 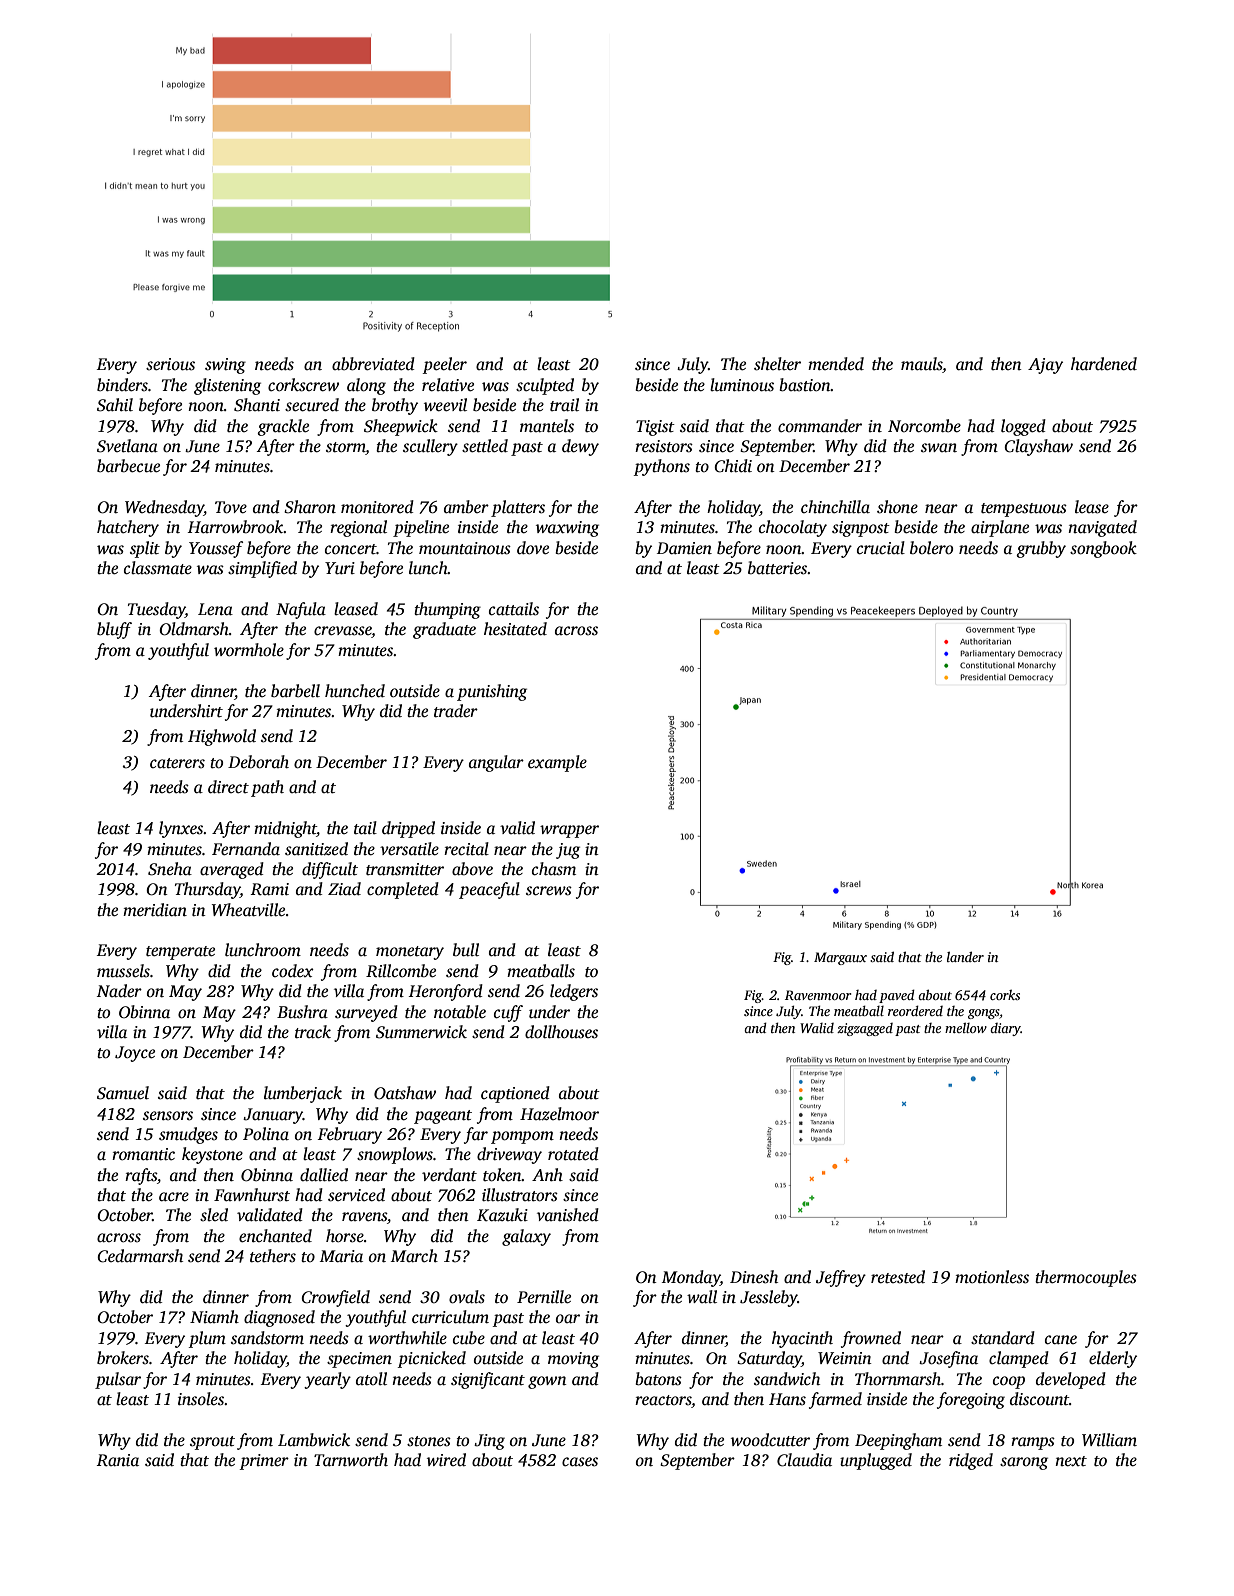 I want to click on lumberjack, so click(x=303, y=1094).
